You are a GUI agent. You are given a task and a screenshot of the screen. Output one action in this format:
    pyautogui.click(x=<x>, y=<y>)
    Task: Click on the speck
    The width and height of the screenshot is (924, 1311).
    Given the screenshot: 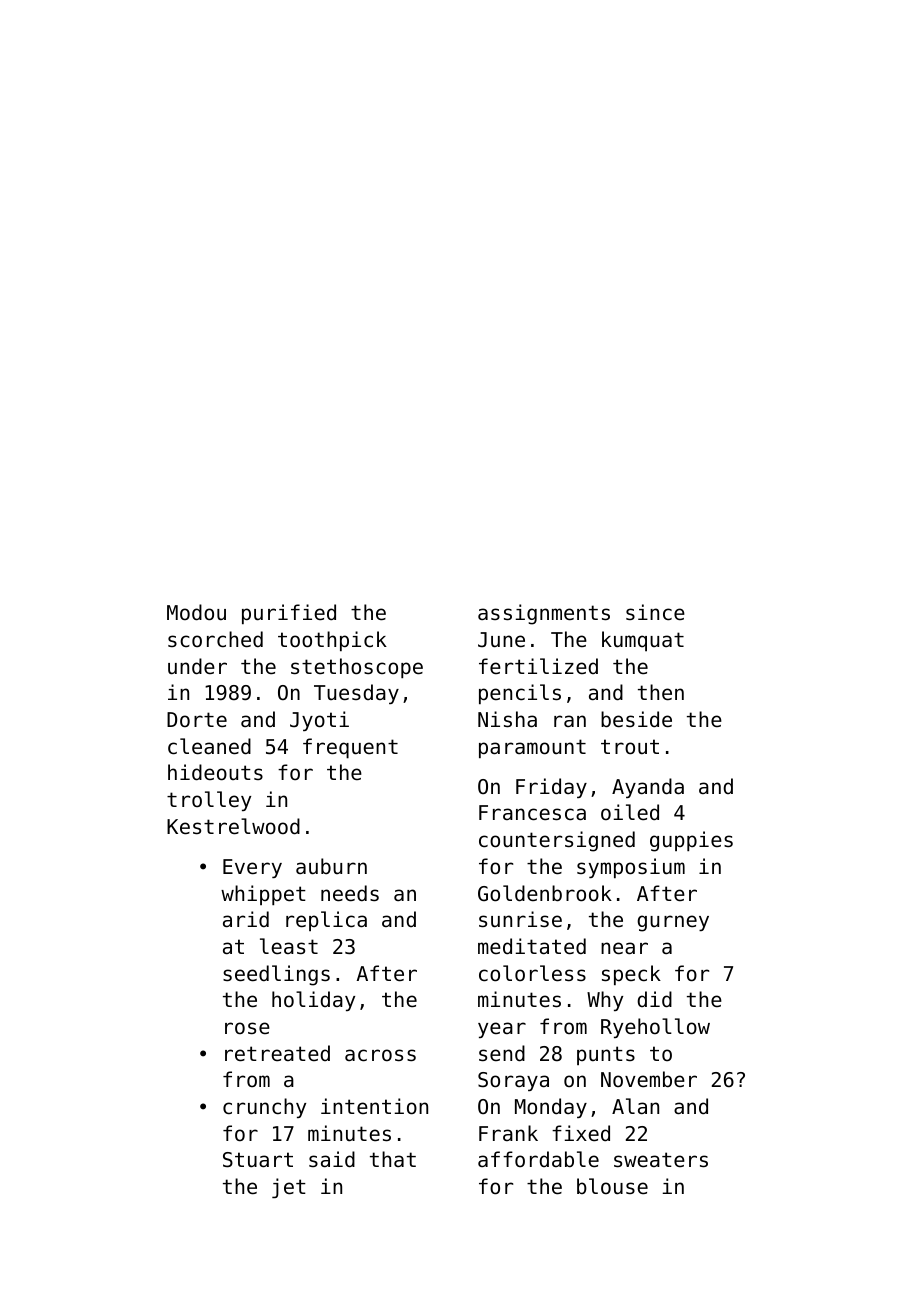 What is the action you would take?
    pyautogui.click(x=631, y=975)
